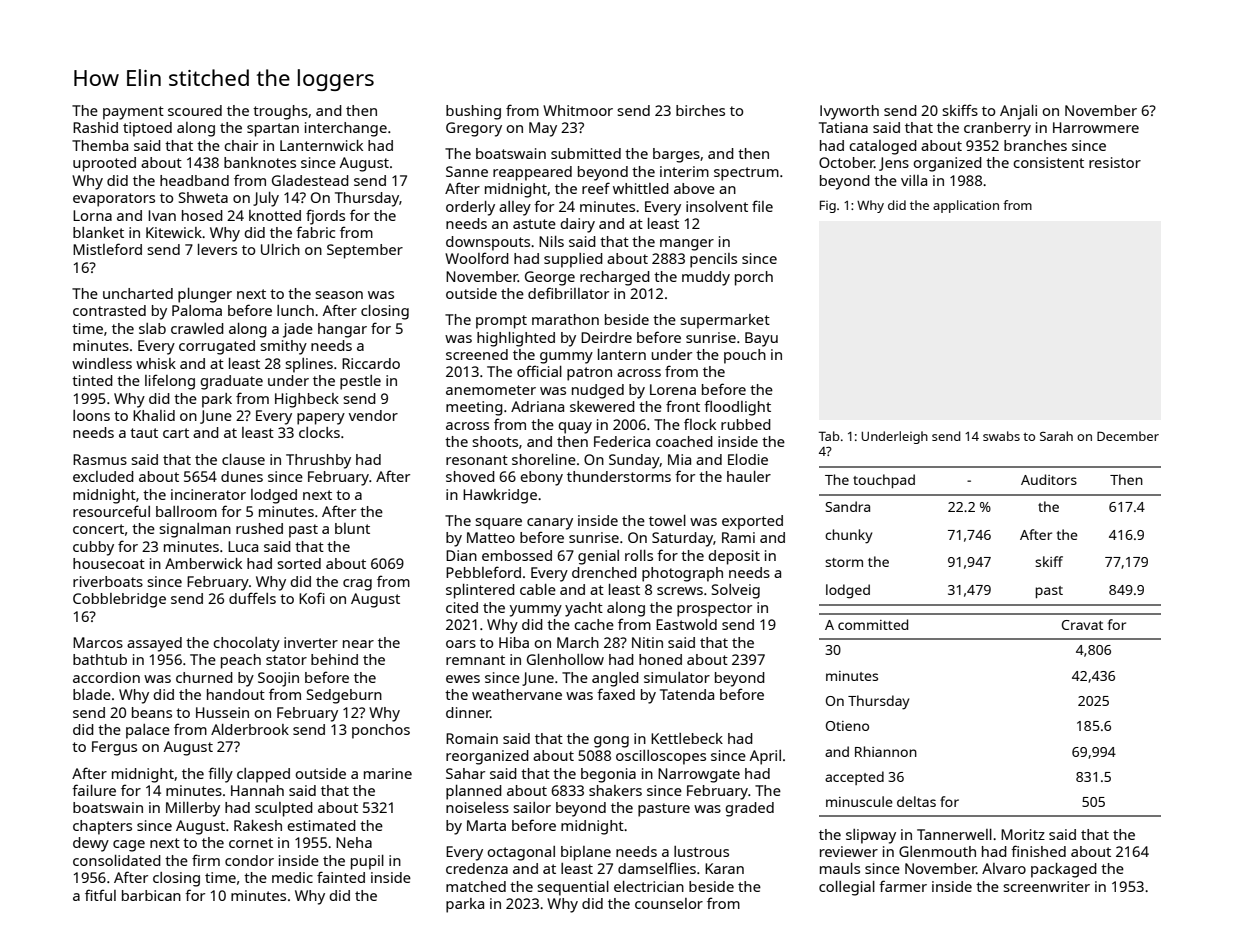 The image size is (1233, 952). What do you see at coordinates (257, 790) in the screenshot?
I see `Hannah` at bounding box center [257, 790].
